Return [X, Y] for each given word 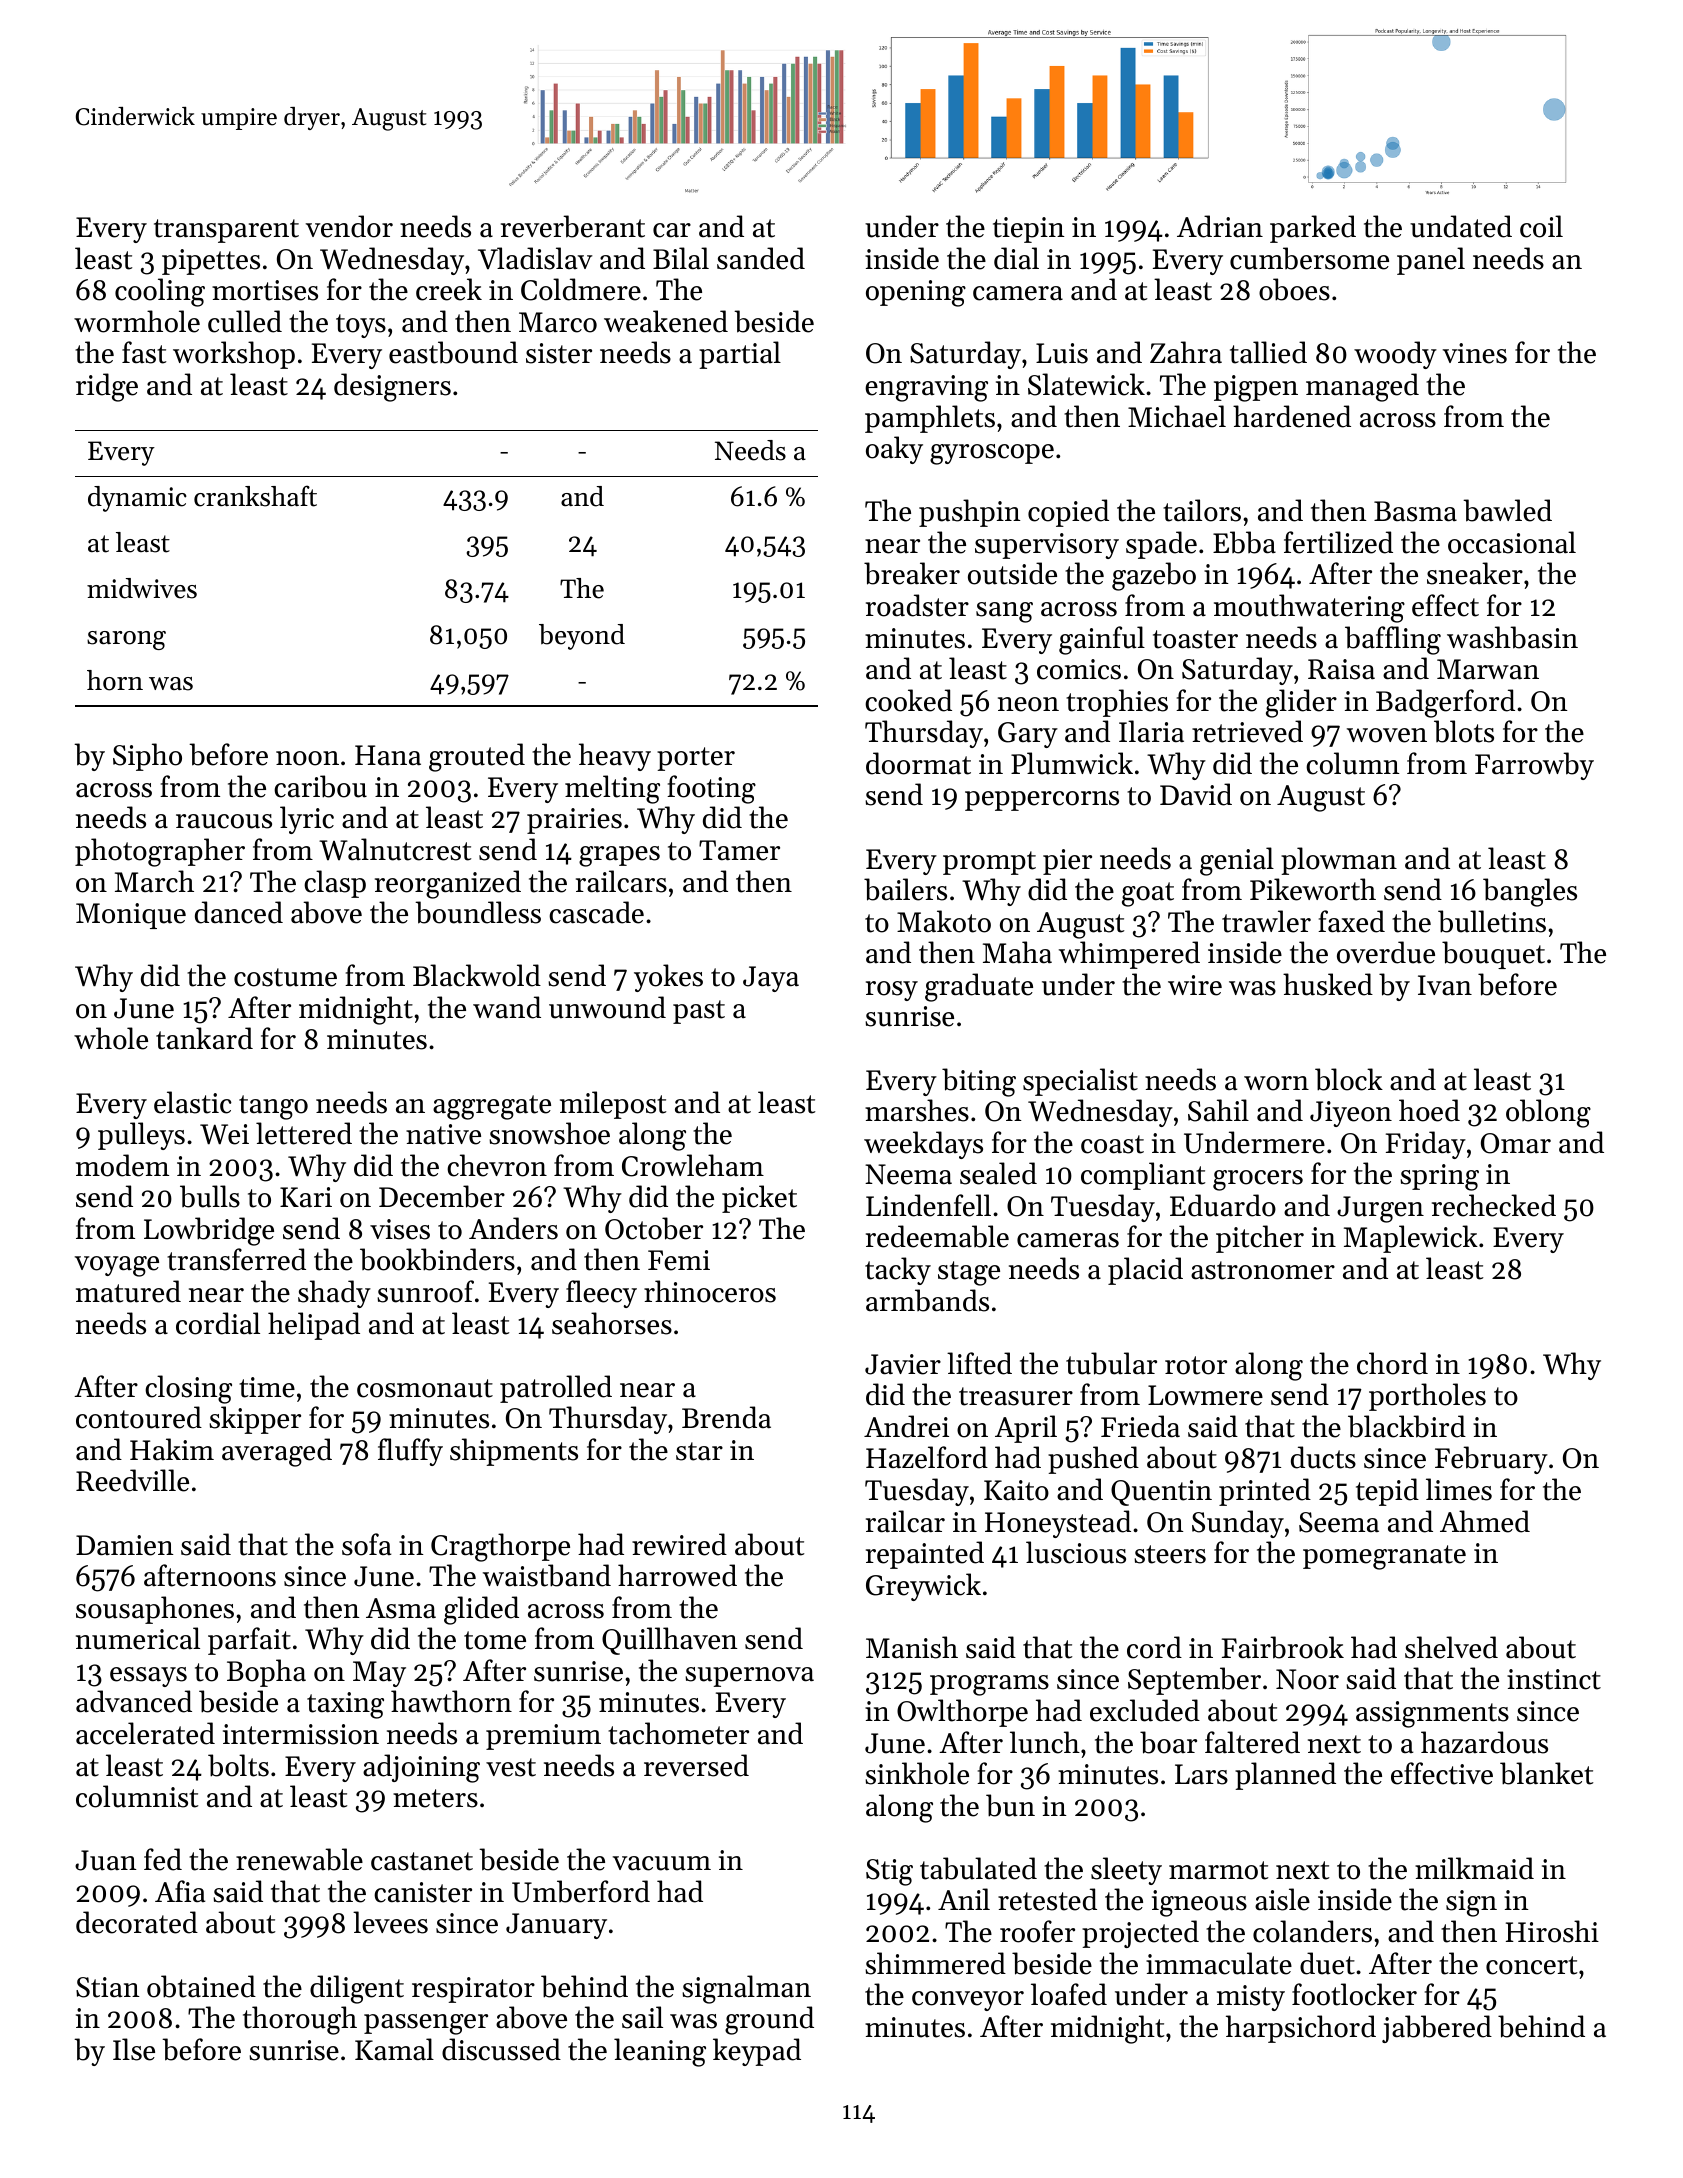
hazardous [1484, 1742]
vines [1475, 353]
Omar [1516, 1143]
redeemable [937, 1236]
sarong [126, 640]
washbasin [1512, 637]
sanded [761, 258]
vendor [349, 226]
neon [1028, 704]
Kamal [394, 2049]
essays [148, 1677]
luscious [1076, 1552]
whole [111, 1038]
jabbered [1437, 2029]
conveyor [968, 2001]
